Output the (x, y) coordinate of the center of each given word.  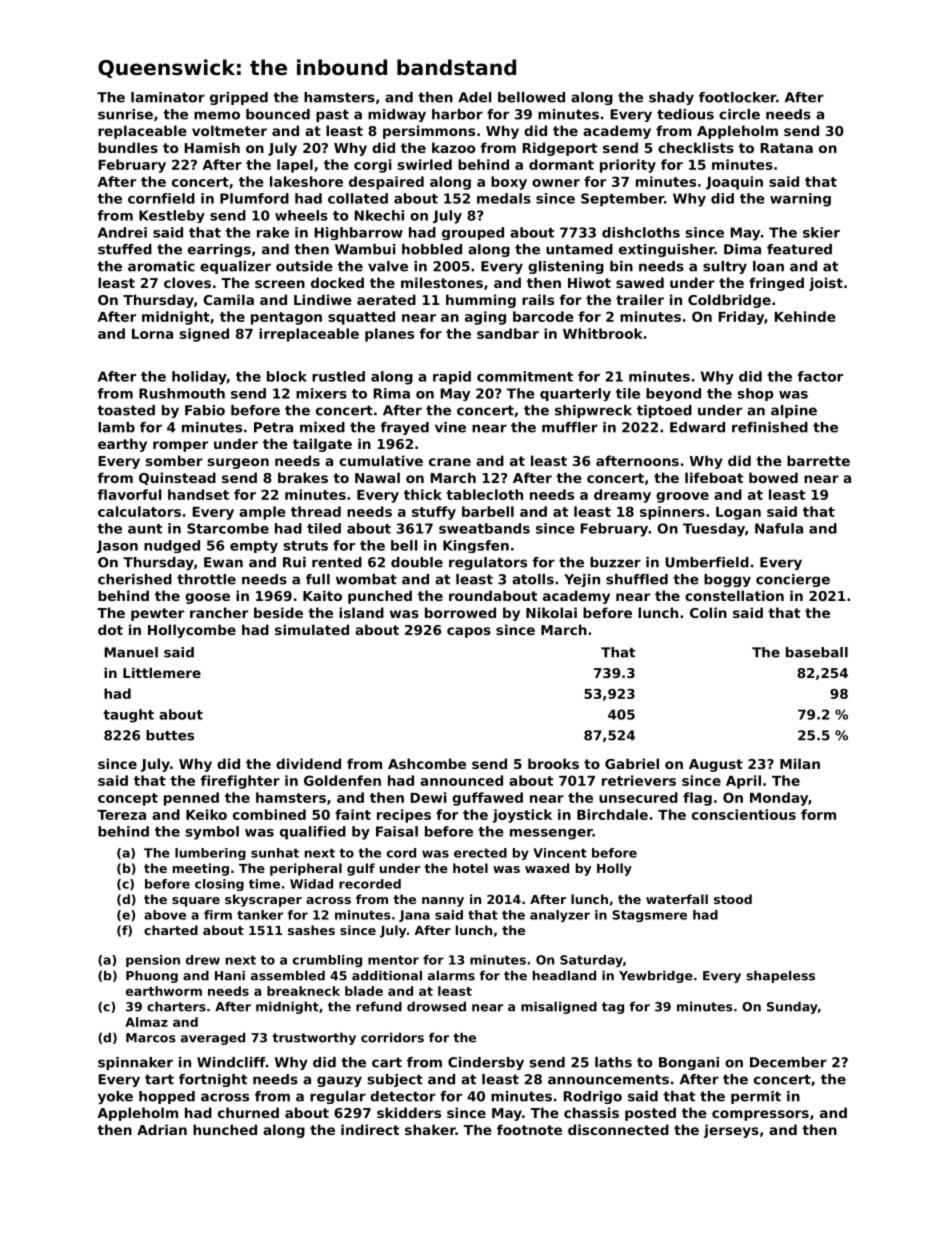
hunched (225, 1129)
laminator (168, 97)
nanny (443, 902)
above (165, 915)
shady (671, 98)
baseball (817, 652)
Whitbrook (603, 333)
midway (397, 115)
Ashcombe (427, 763)
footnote (529, 1129)
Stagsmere (649, 916)
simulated (312, 629)
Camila (228, 299)
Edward (697, 427)
